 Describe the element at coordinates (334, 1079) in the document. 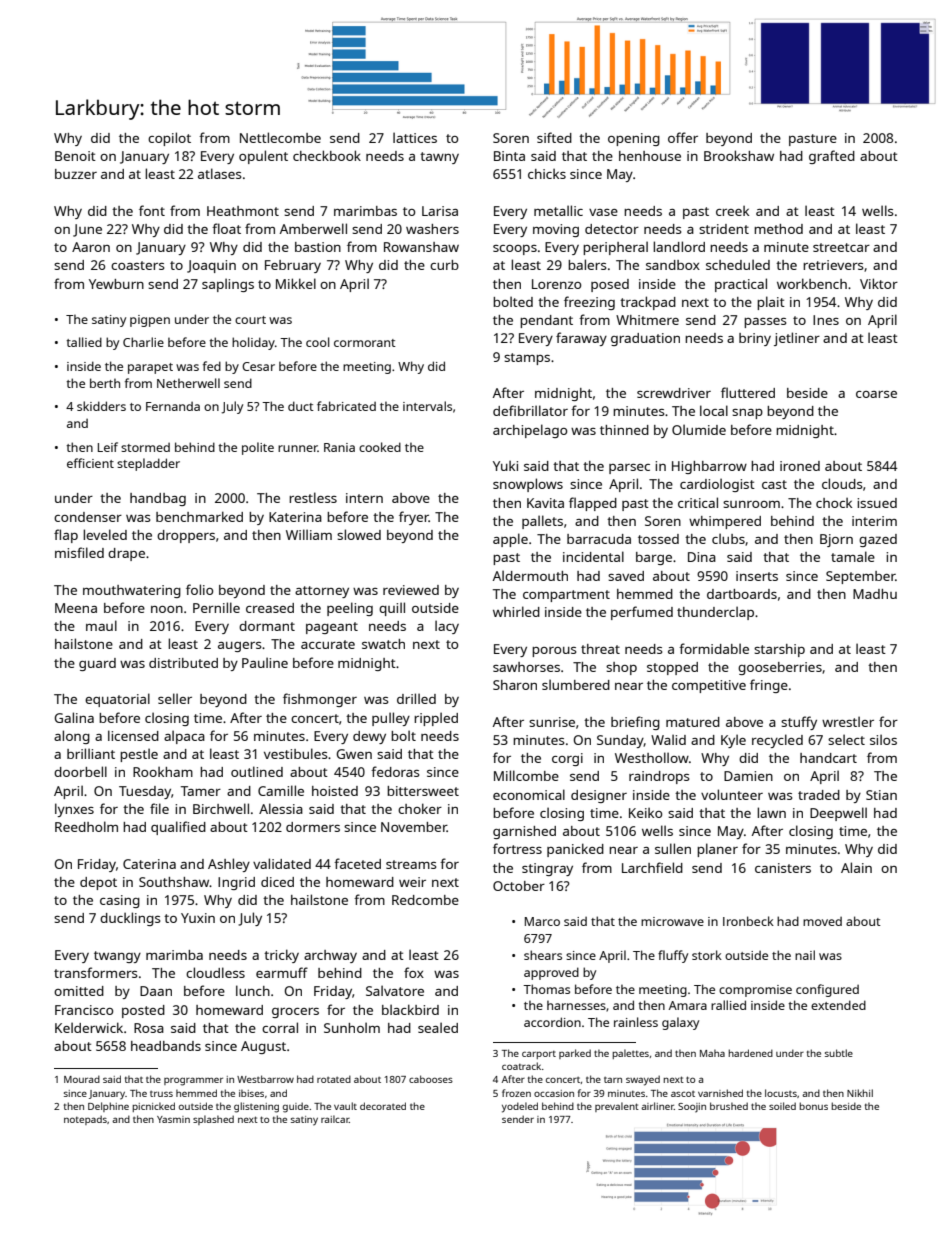

I see `rotated` at that location.
